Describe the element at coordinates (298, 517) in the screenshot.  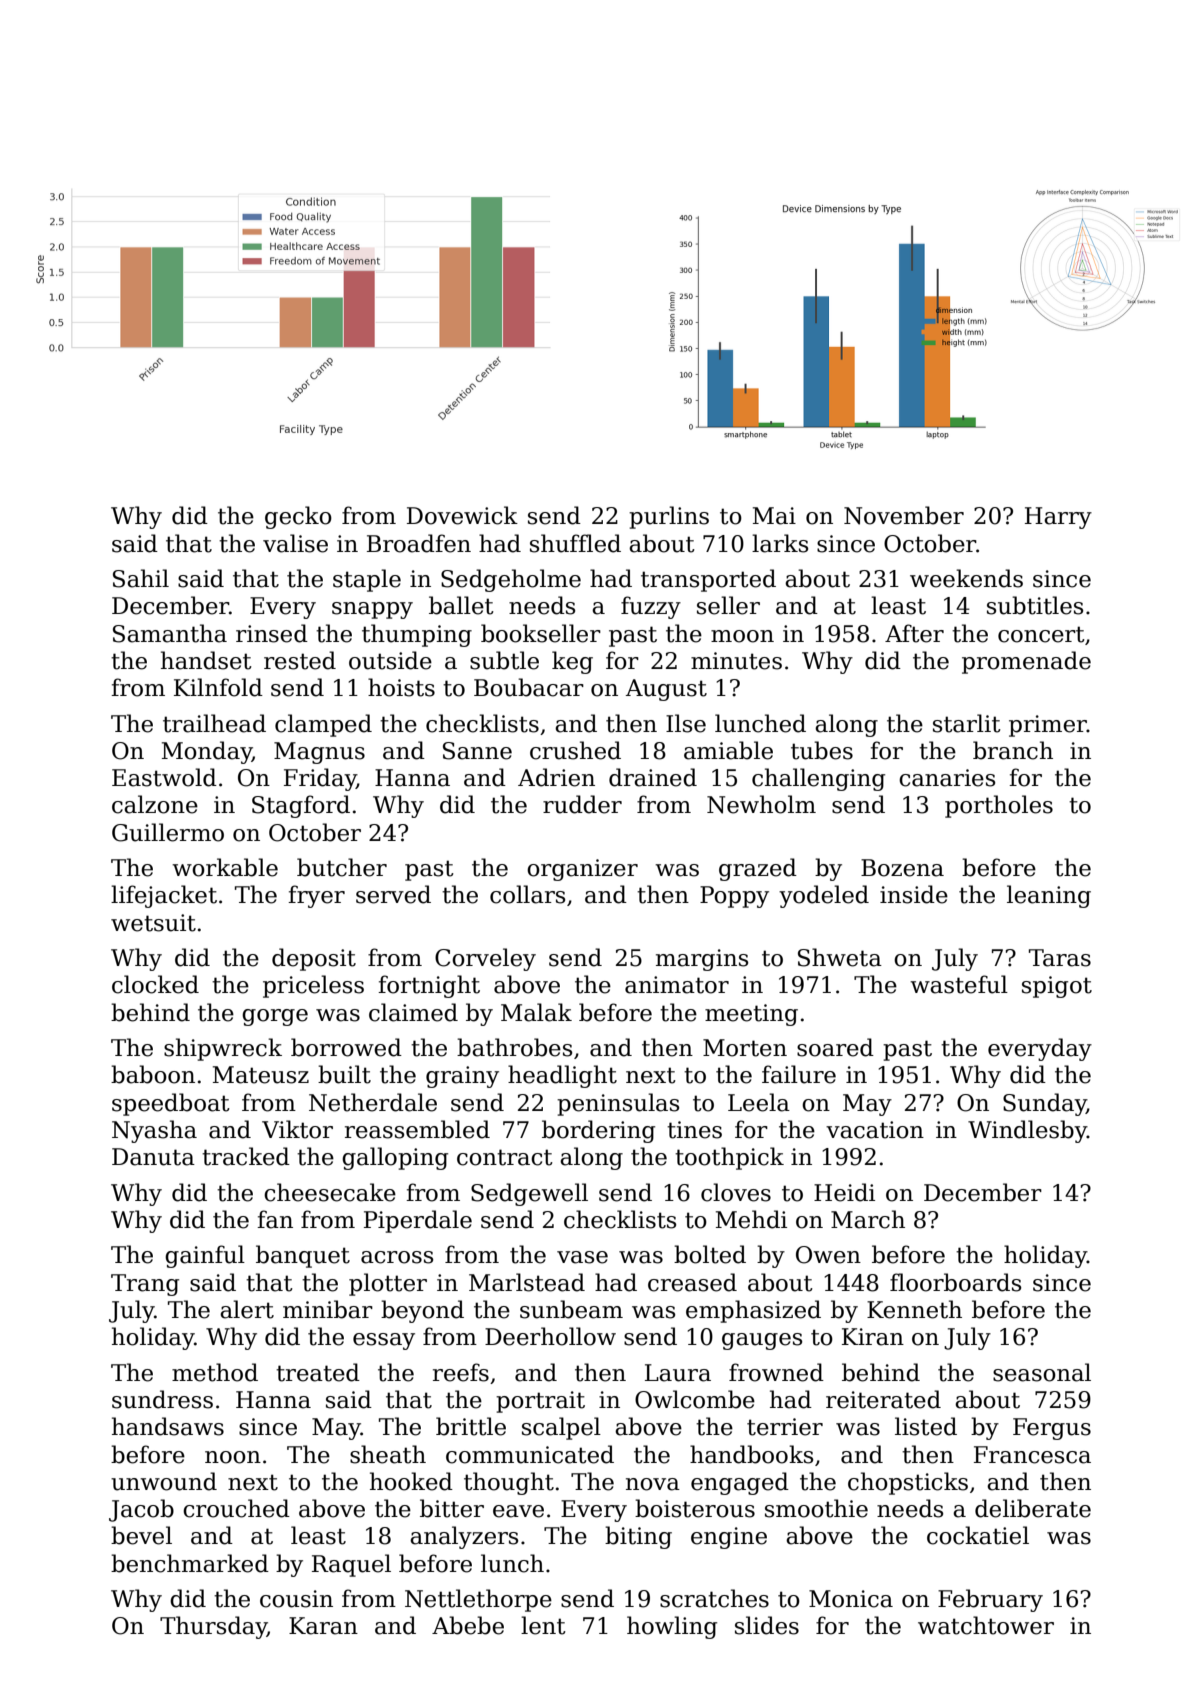
I see `gecko` at that location.
